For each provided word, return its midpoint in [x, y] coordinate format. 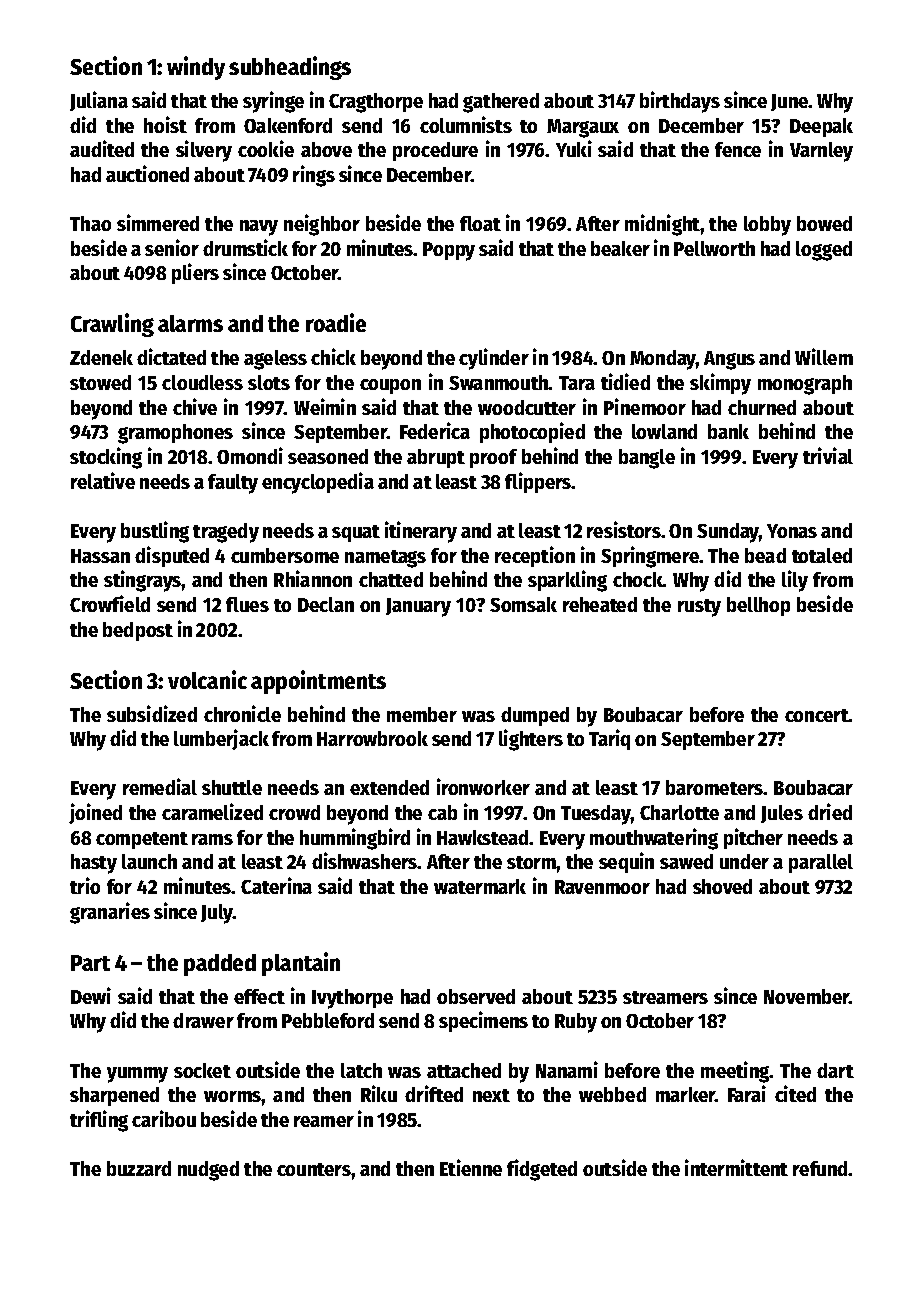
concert [817, 715]
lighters [531, 740]
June [790, 102]
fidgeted [542, 1170]
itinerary [421, 532]
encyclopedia [318, 483]
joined [95, 813]
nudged [208, 1171]
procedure [435, 151]
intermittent [736, 1167]
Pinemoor [645, 406]
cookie [266, 148]
